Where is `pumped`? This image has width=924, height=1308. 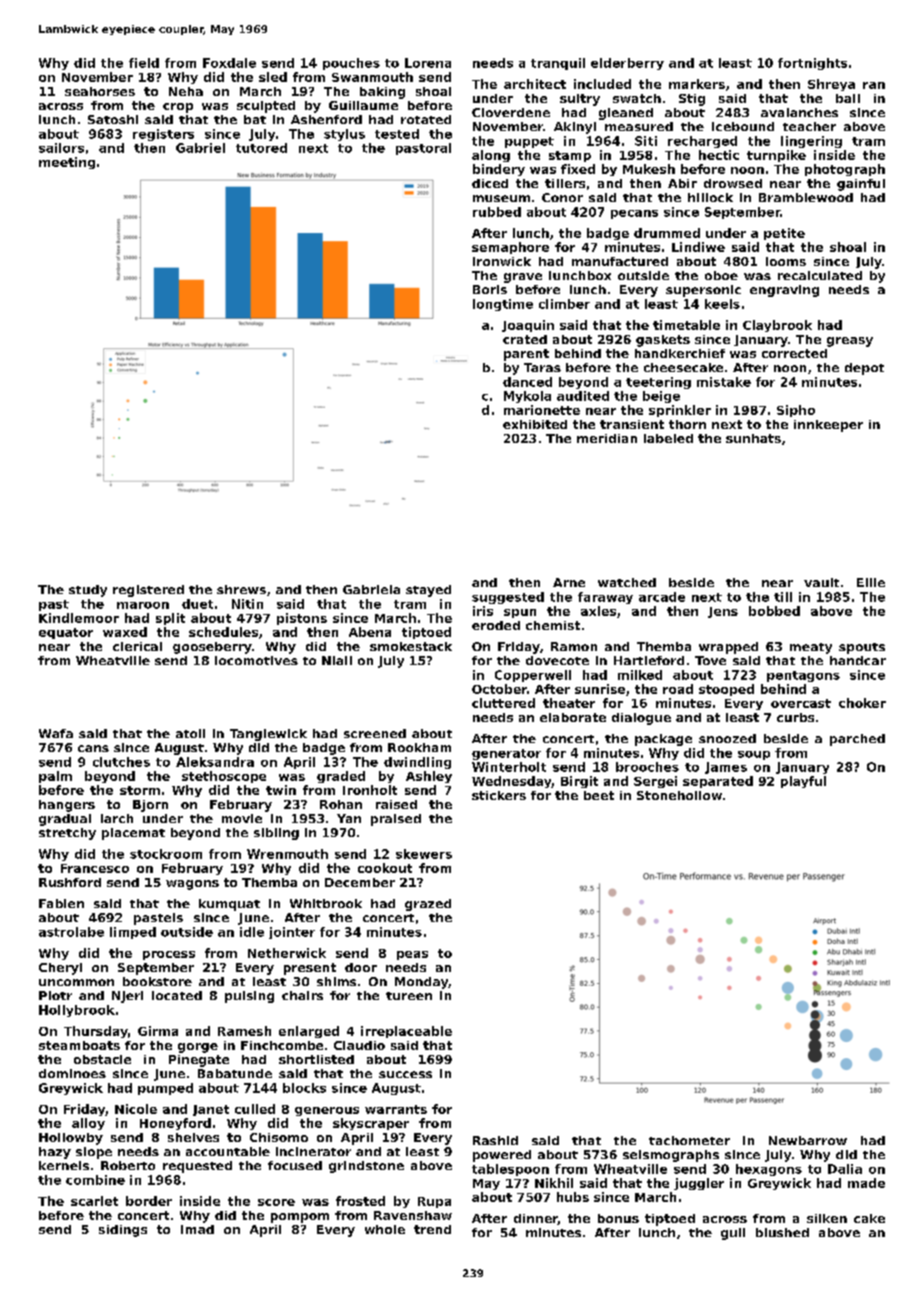 pumped is located at coordinates (165, 1089).
